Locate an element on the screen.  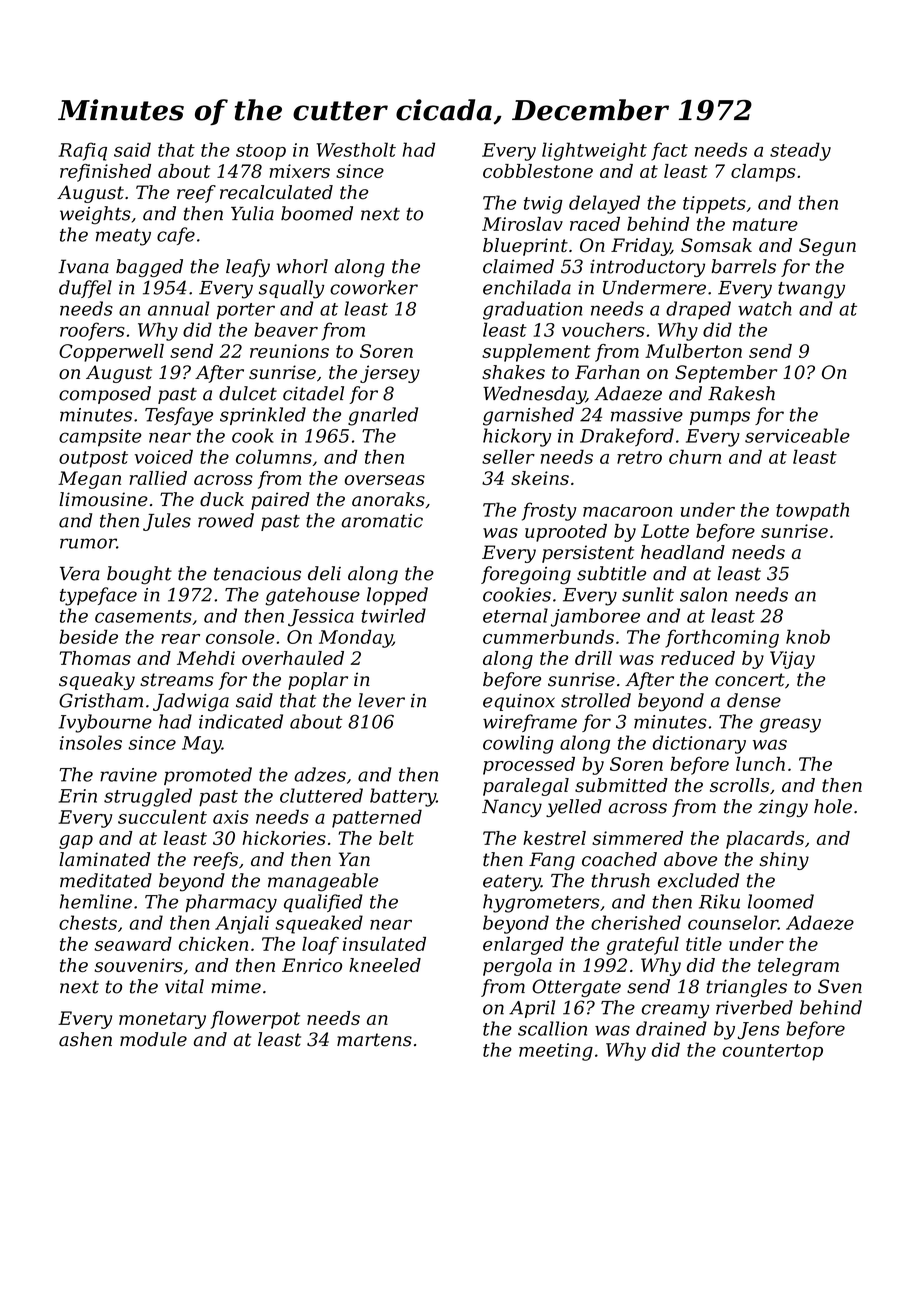
meditated is located at coordinates (106, 880).
